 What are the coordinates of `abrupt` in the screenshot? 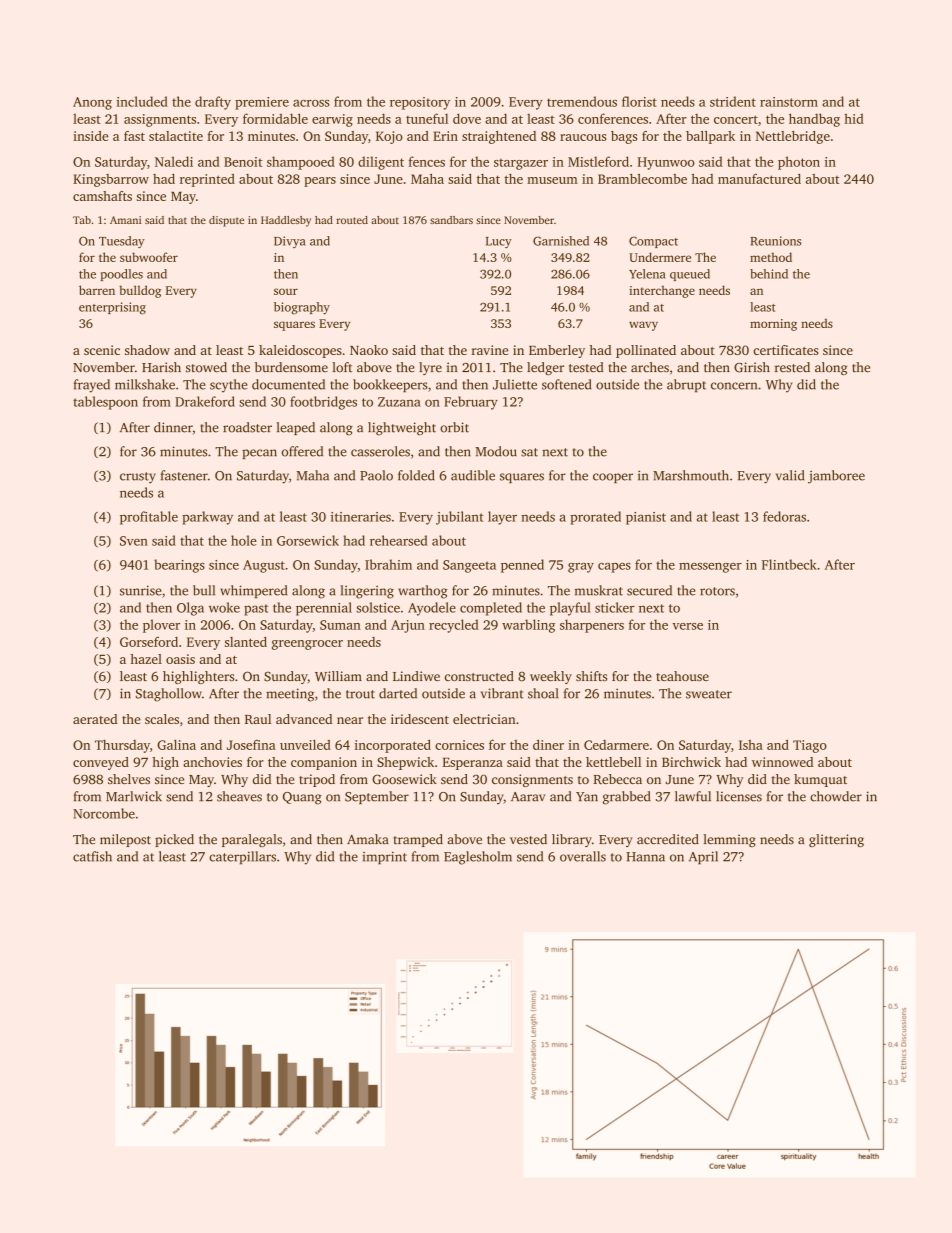 It's located at (686, 385).
